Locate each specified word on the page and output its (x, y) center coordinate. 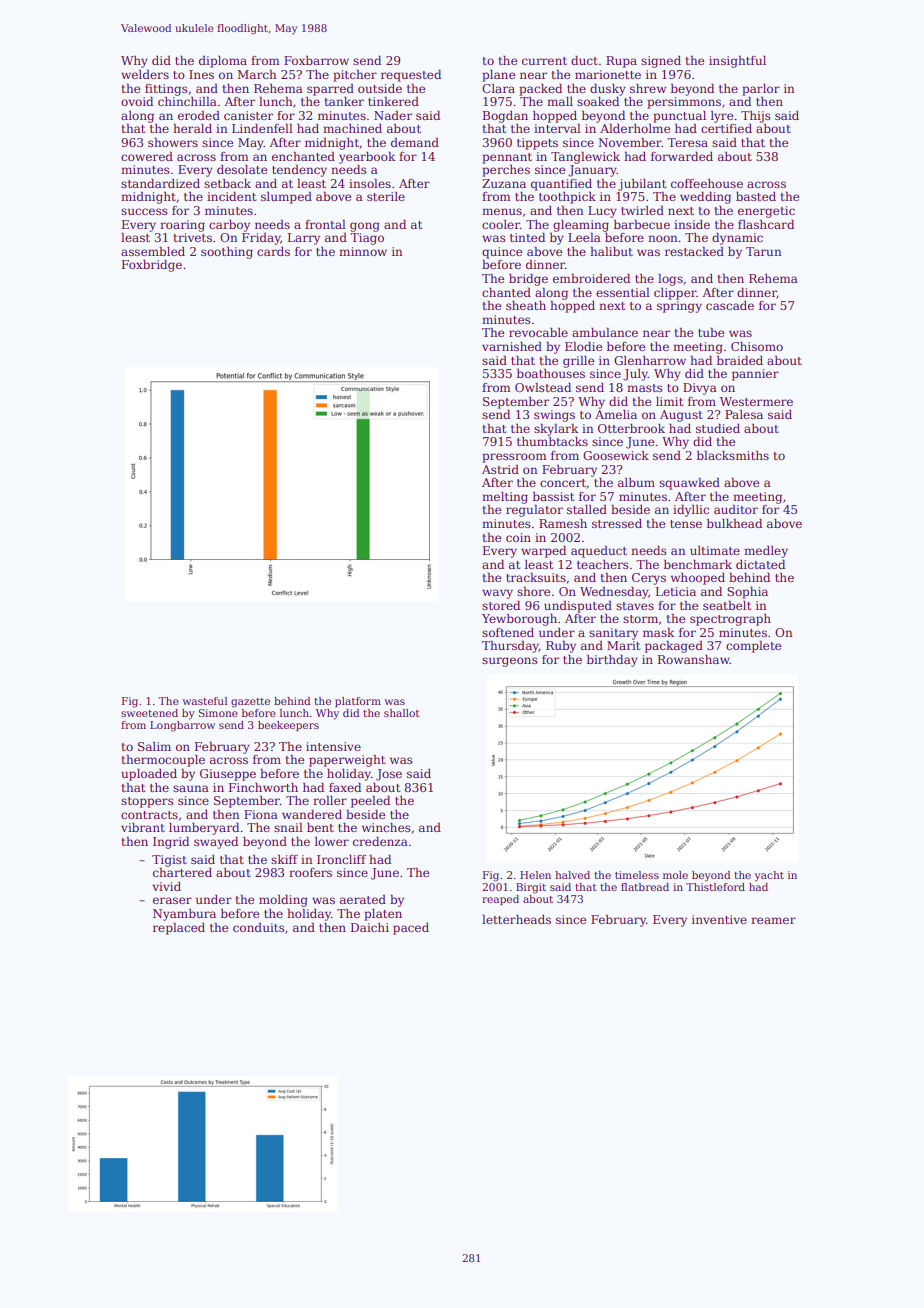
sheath (526, 305)
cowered (147, 156)
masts (645, 388)
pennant (507, 158)
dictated (760, 564)
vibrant (143, 827)
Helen (535, 875)
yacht (769, 876)
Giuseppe (228, 775)
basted (756, 196)
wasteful (204, 701)
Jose (389, 775)
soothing (227, 253)
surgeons (510, 662)
